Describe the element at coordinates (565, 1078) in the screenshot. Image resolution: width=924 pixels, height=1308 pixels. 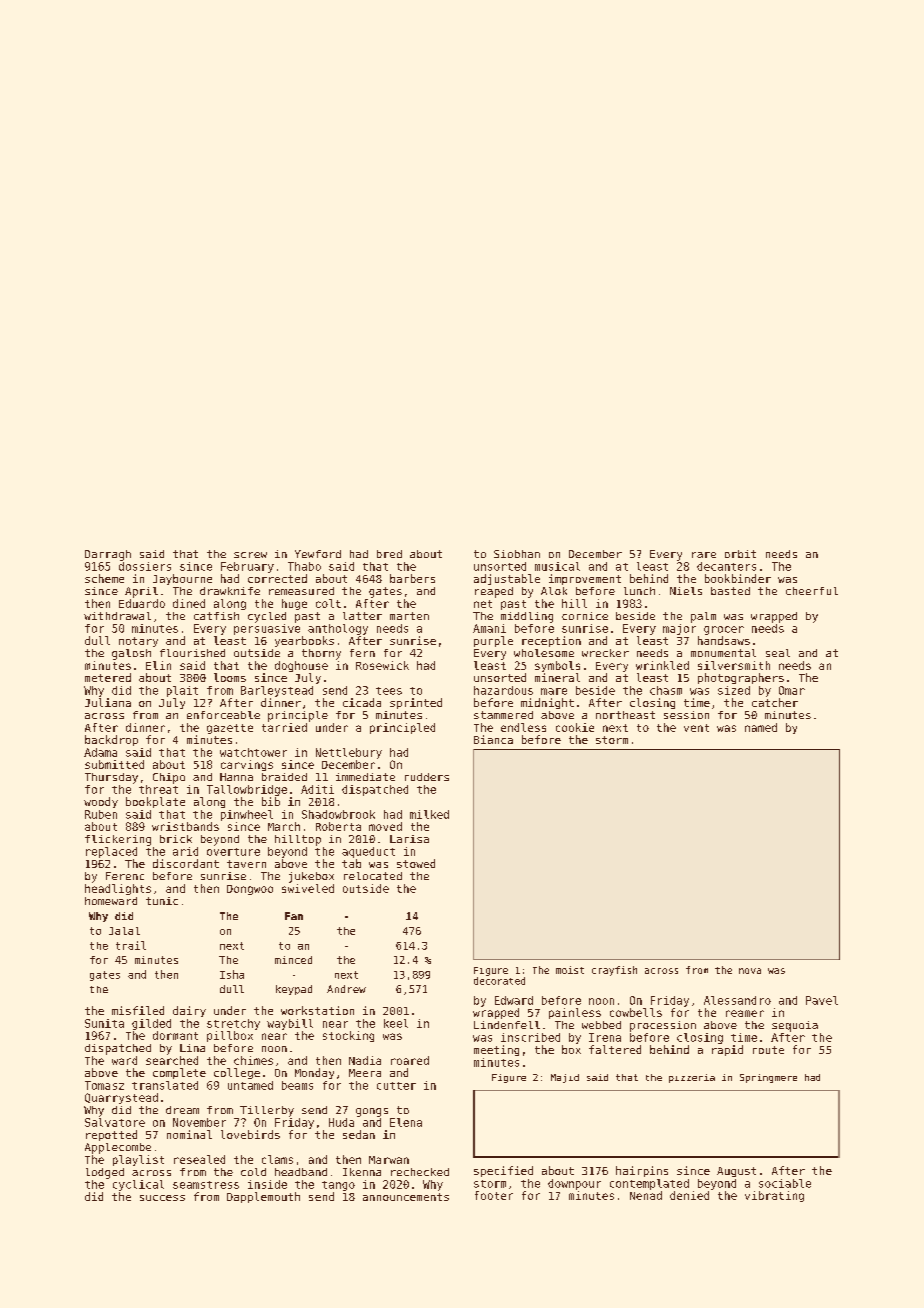
I see `Majid` at that location.
